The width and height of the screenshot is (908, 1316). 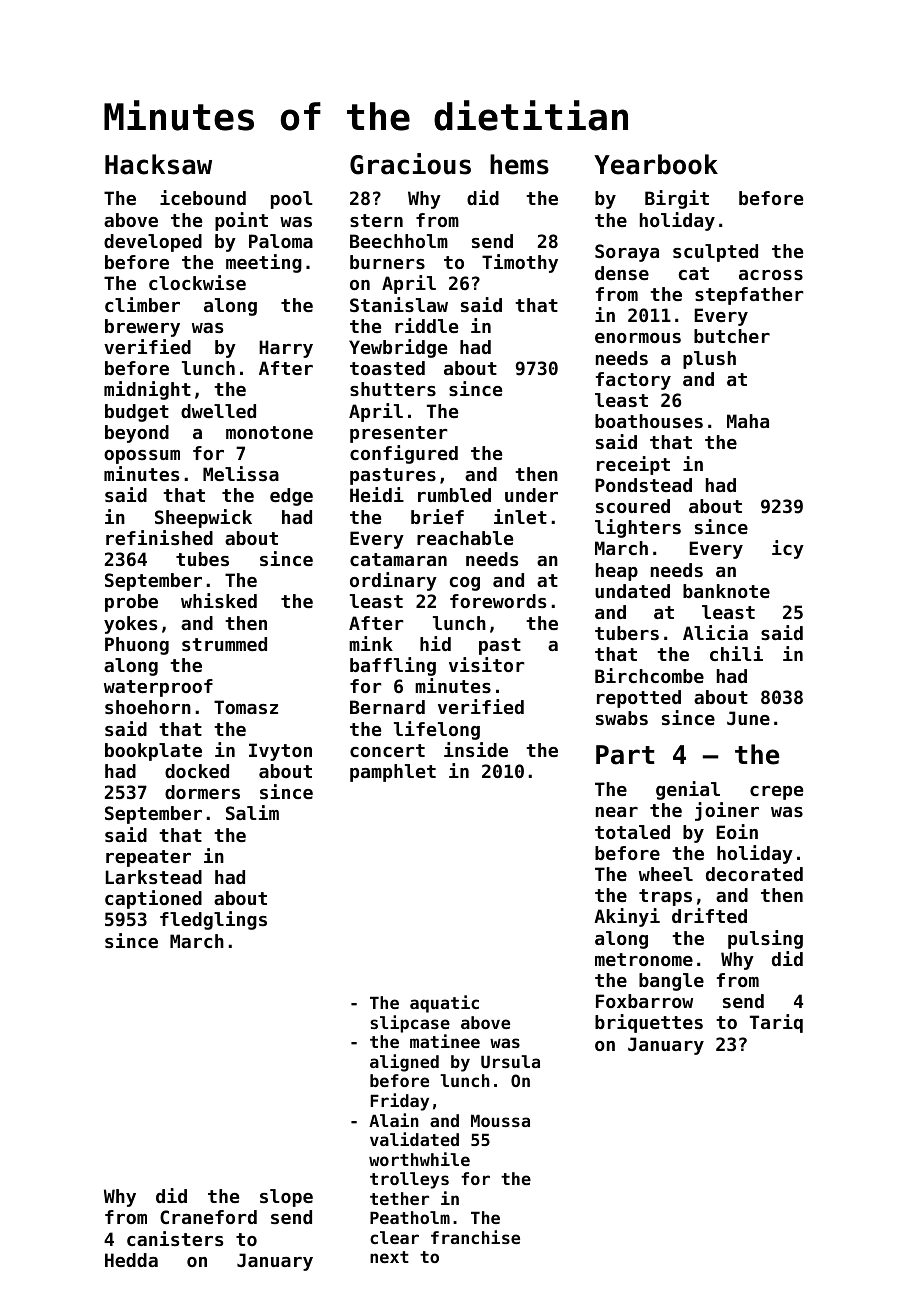 I want to click on Phuong, so click(x=137, y=646).
